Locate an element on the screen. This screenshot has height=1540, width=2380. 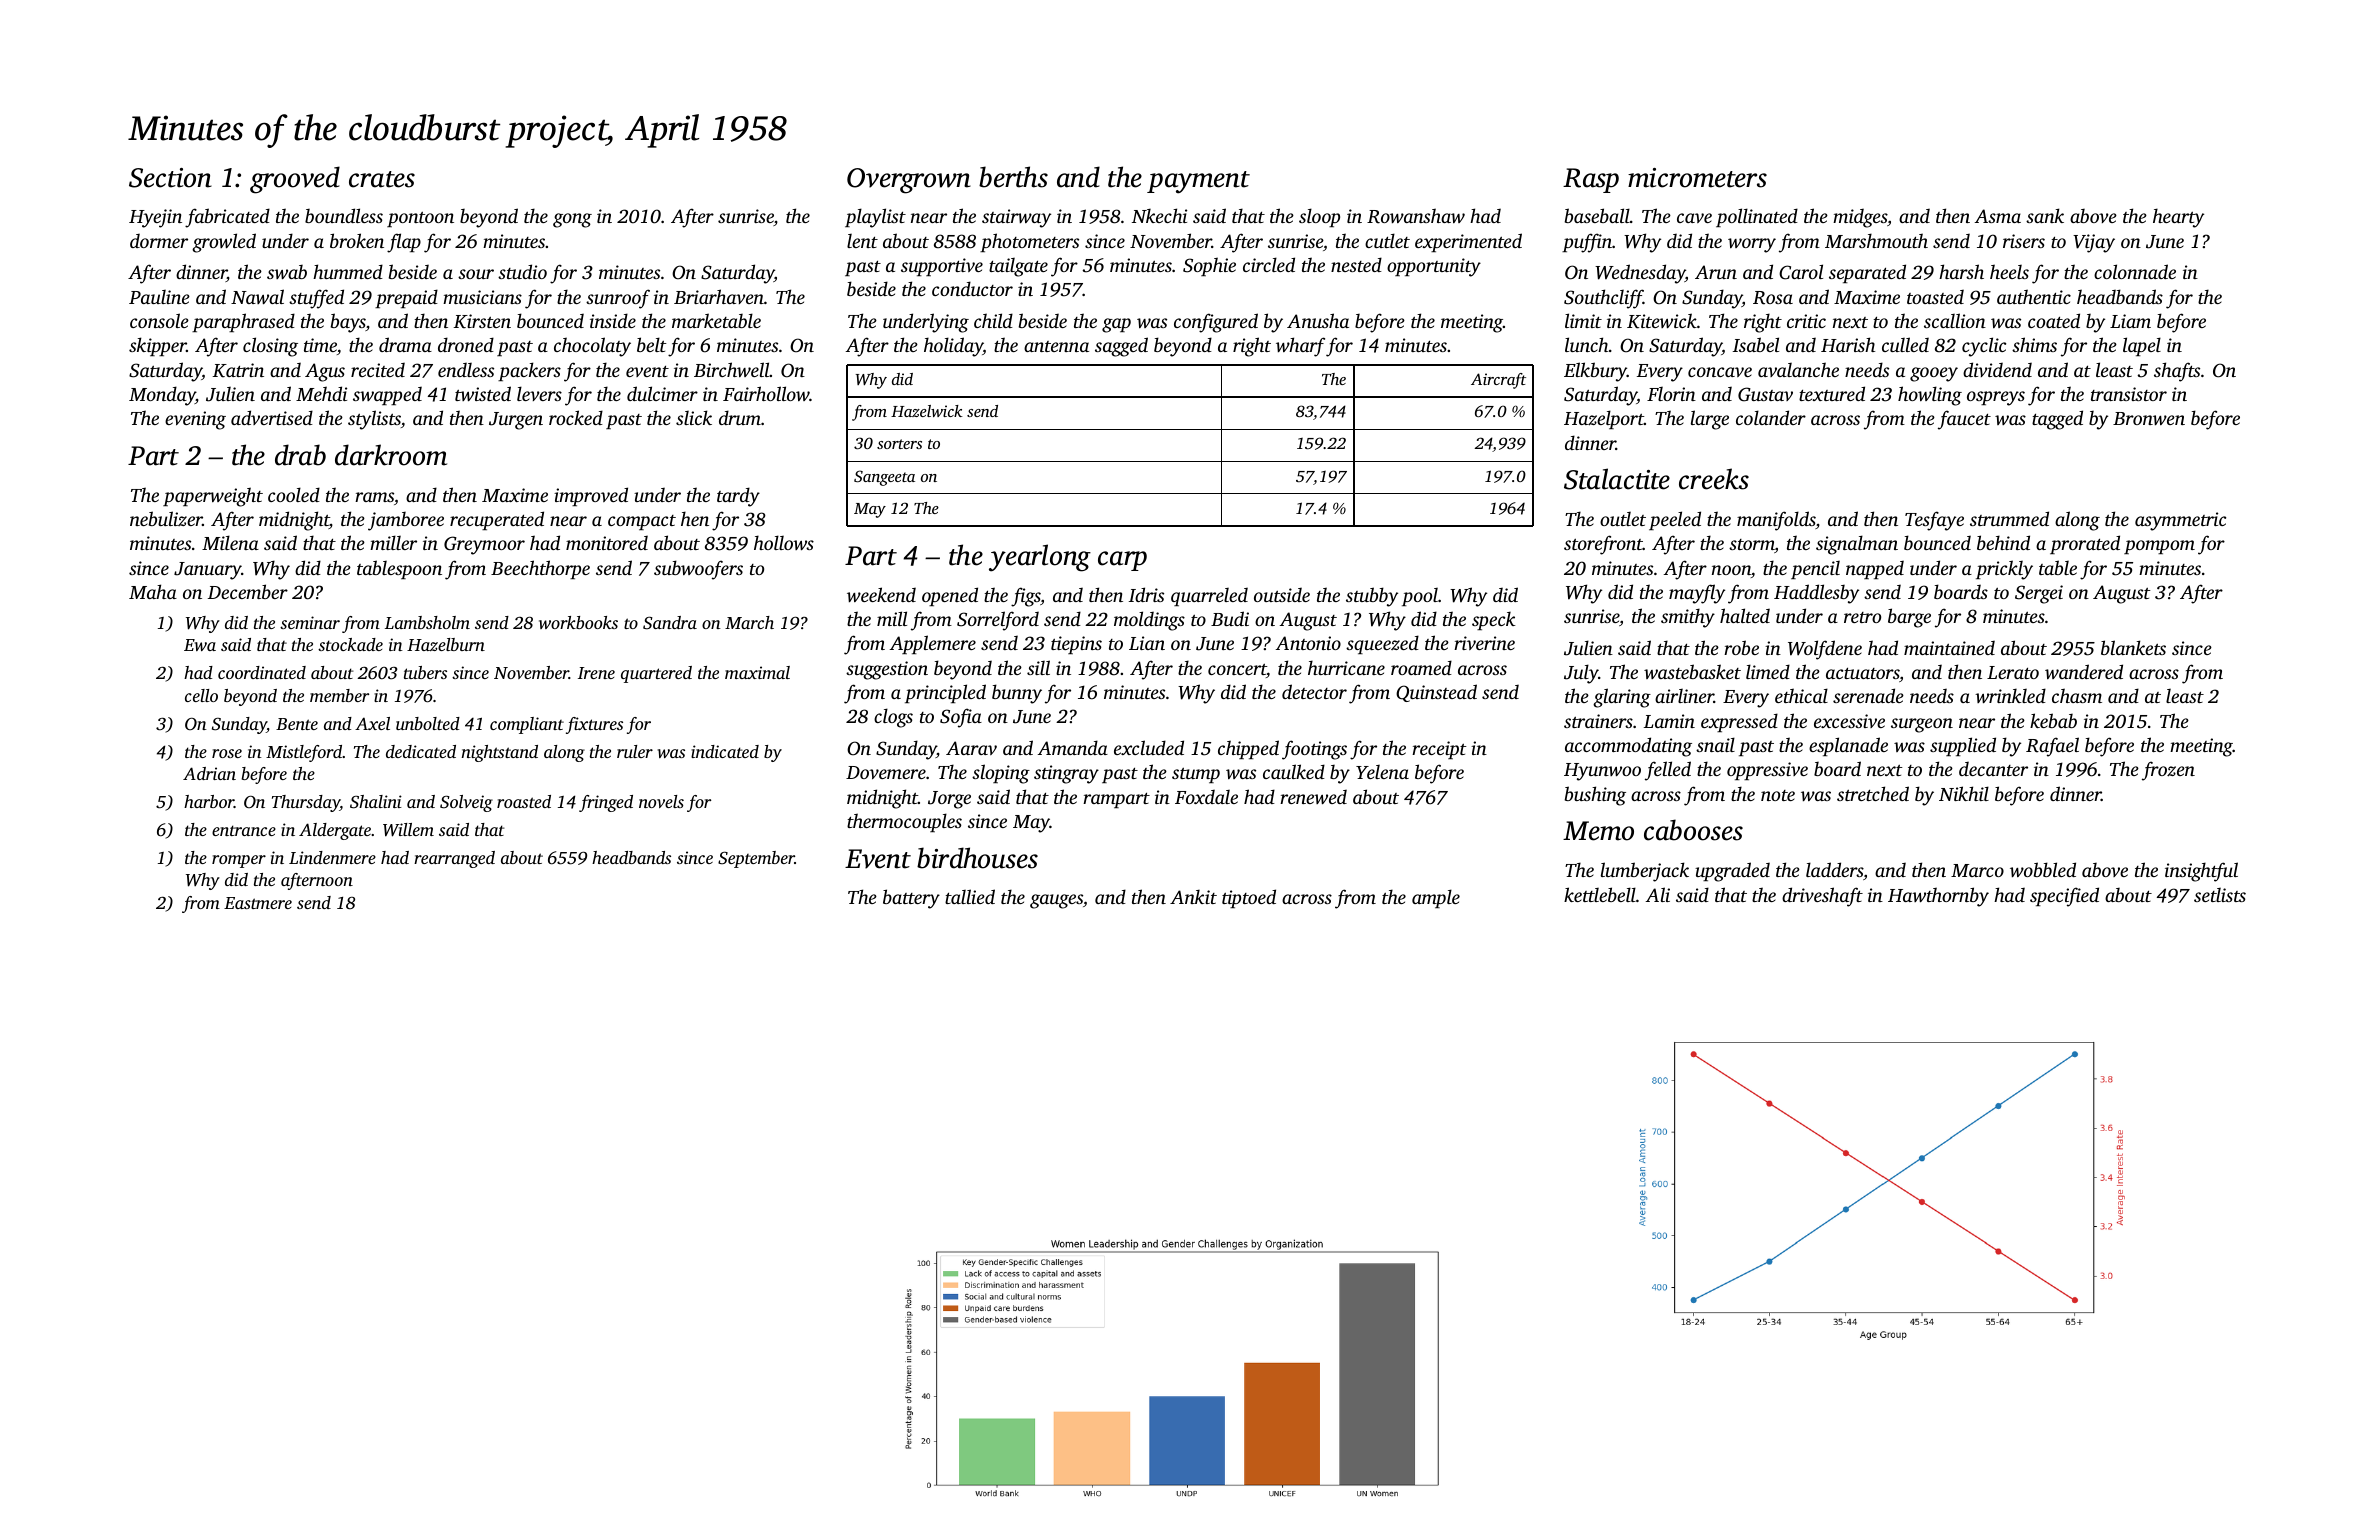
gap is located at coordinates (1116, 325).
